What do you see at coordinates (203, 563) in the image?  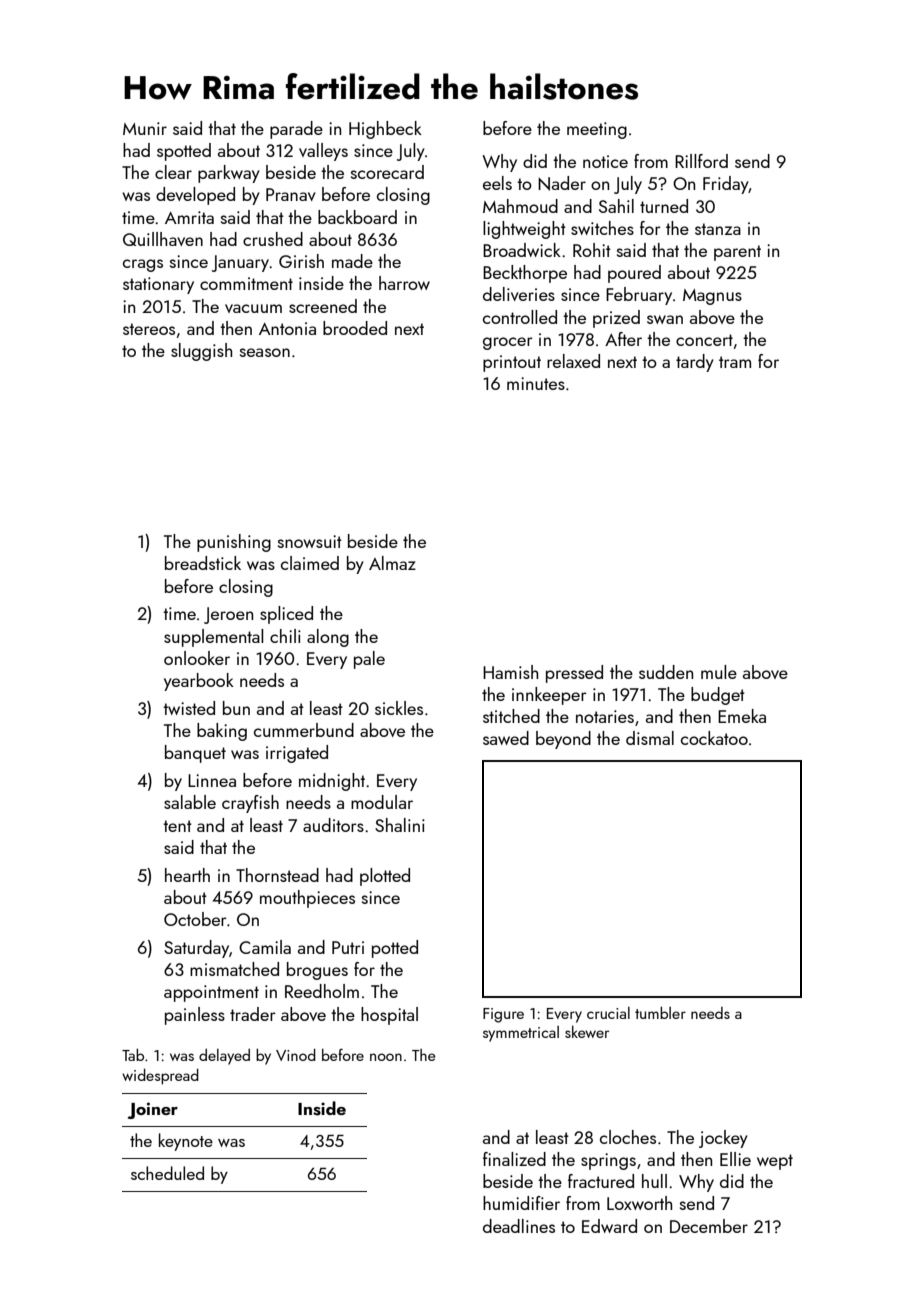 I see `breadstick` at bounding box center [203, 563].
